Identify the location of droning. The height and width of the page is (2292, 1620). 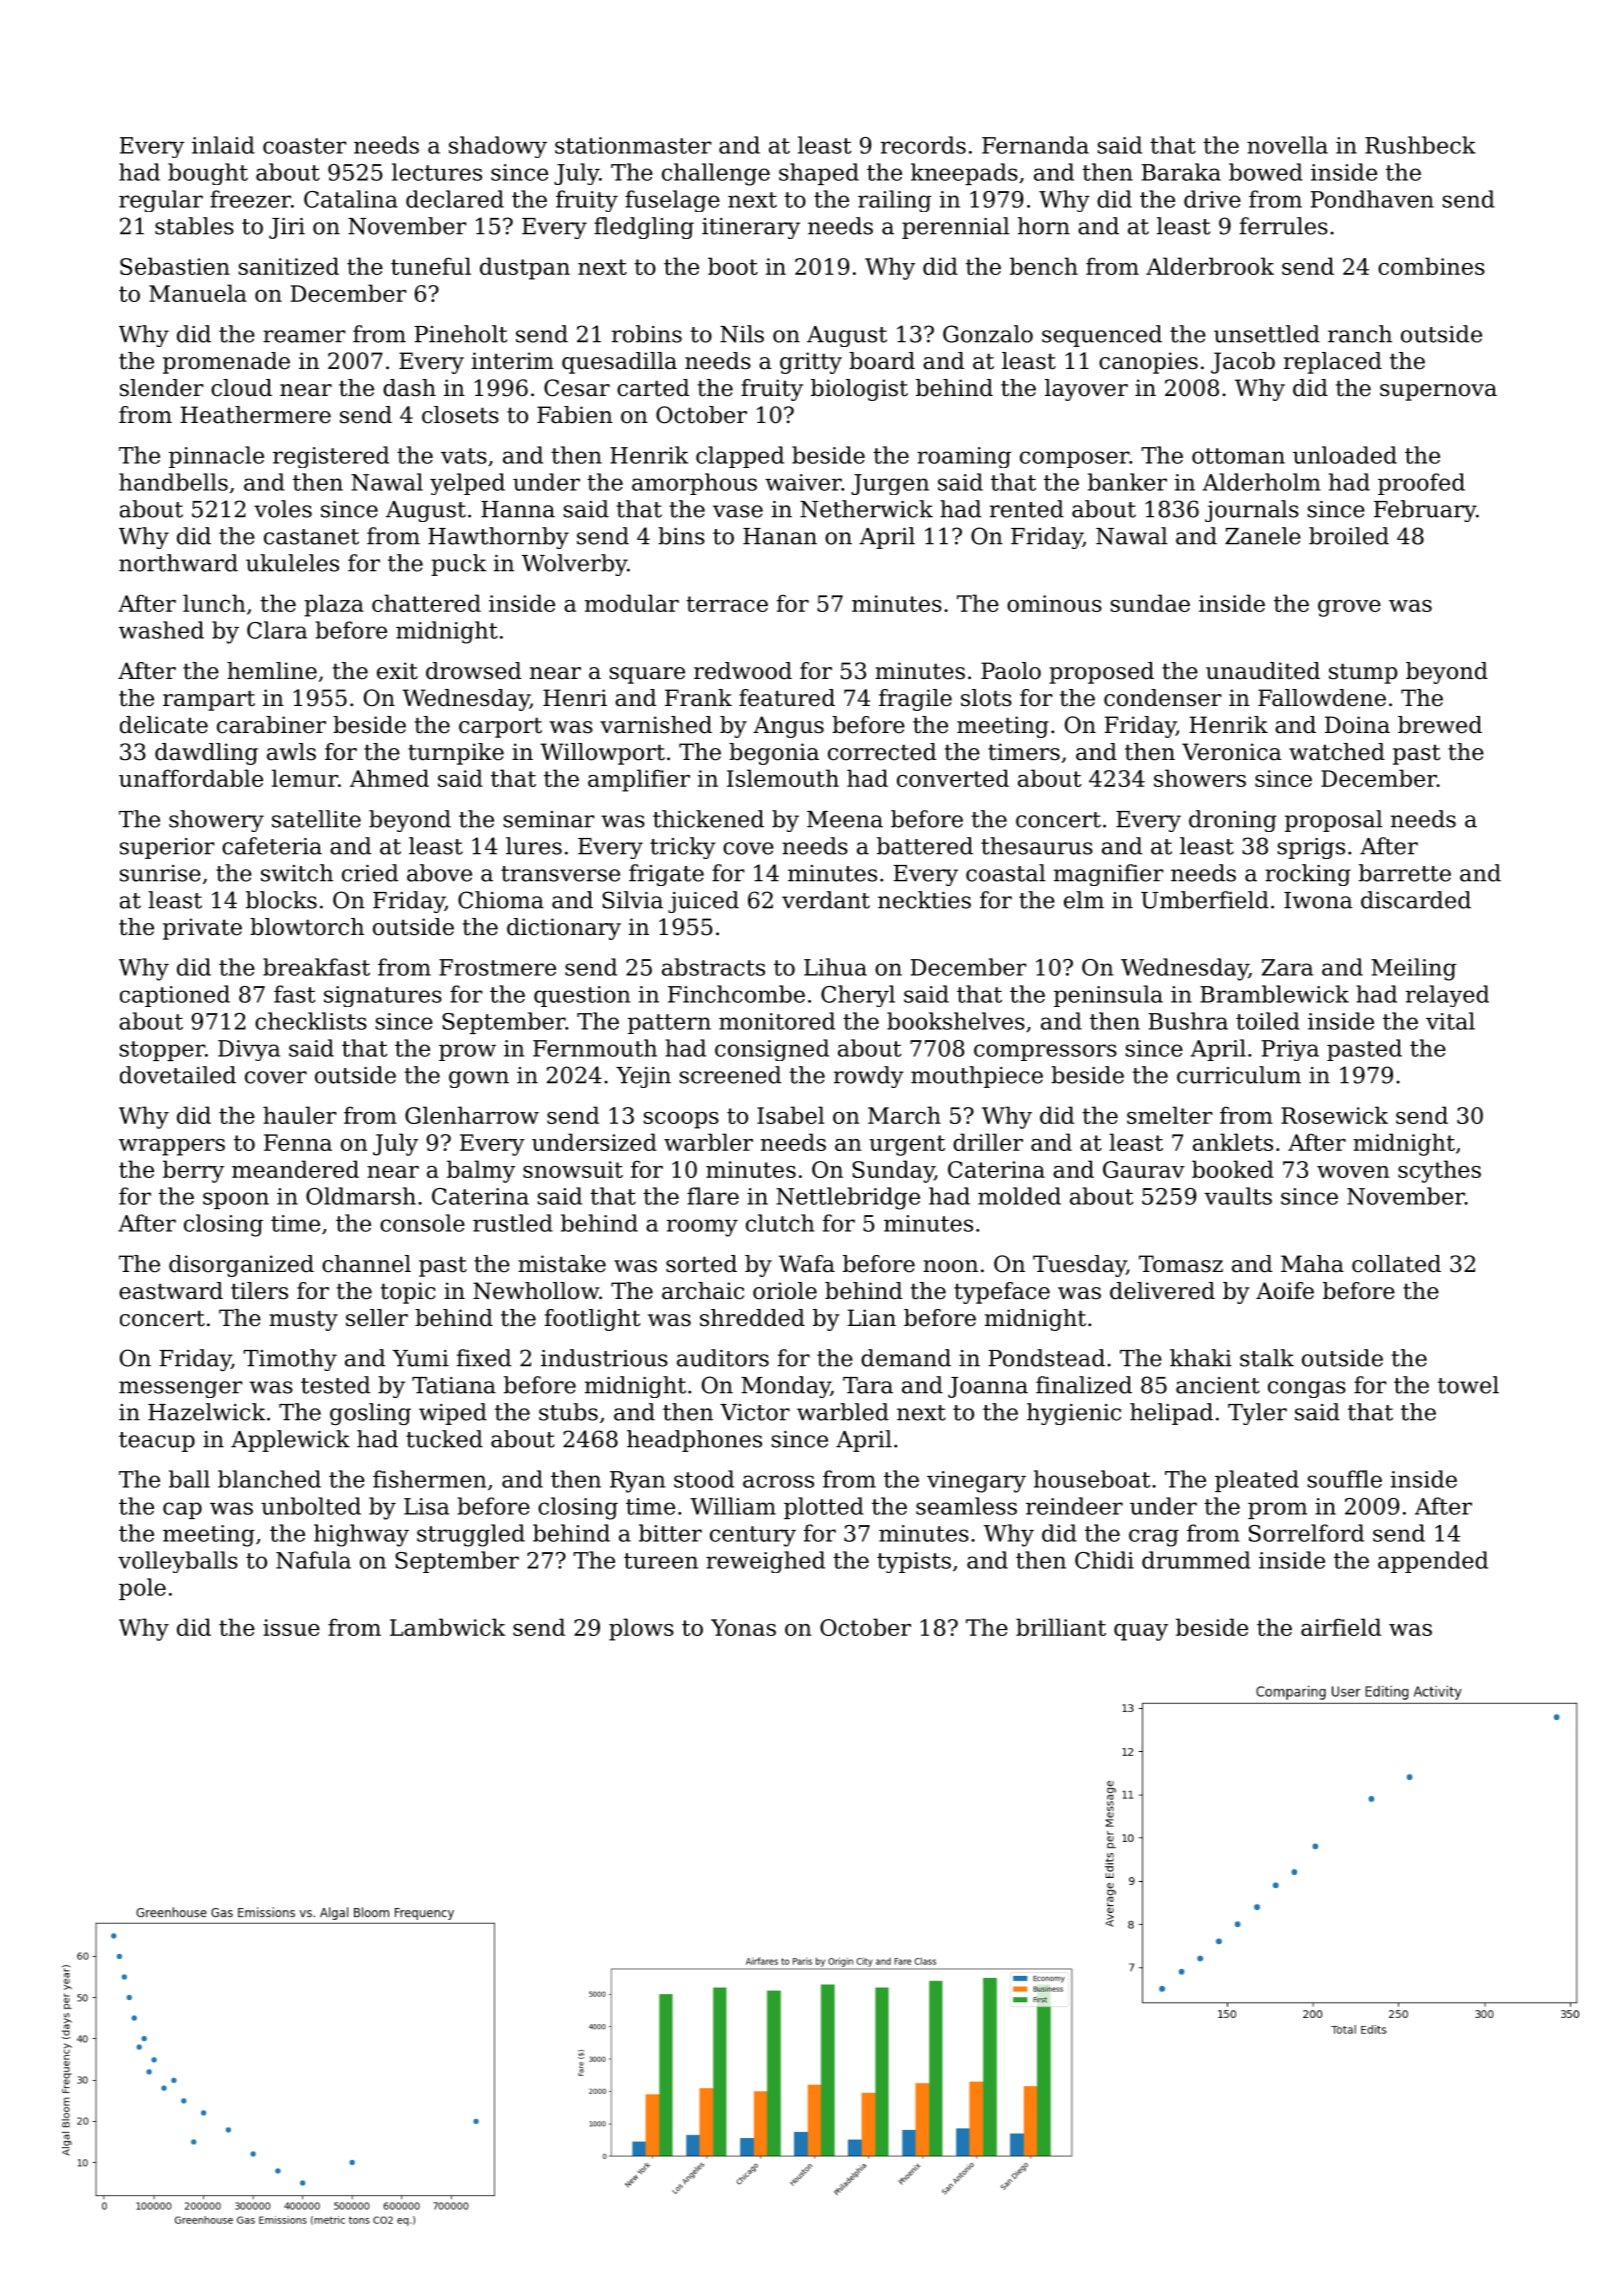
(1233, 821).
